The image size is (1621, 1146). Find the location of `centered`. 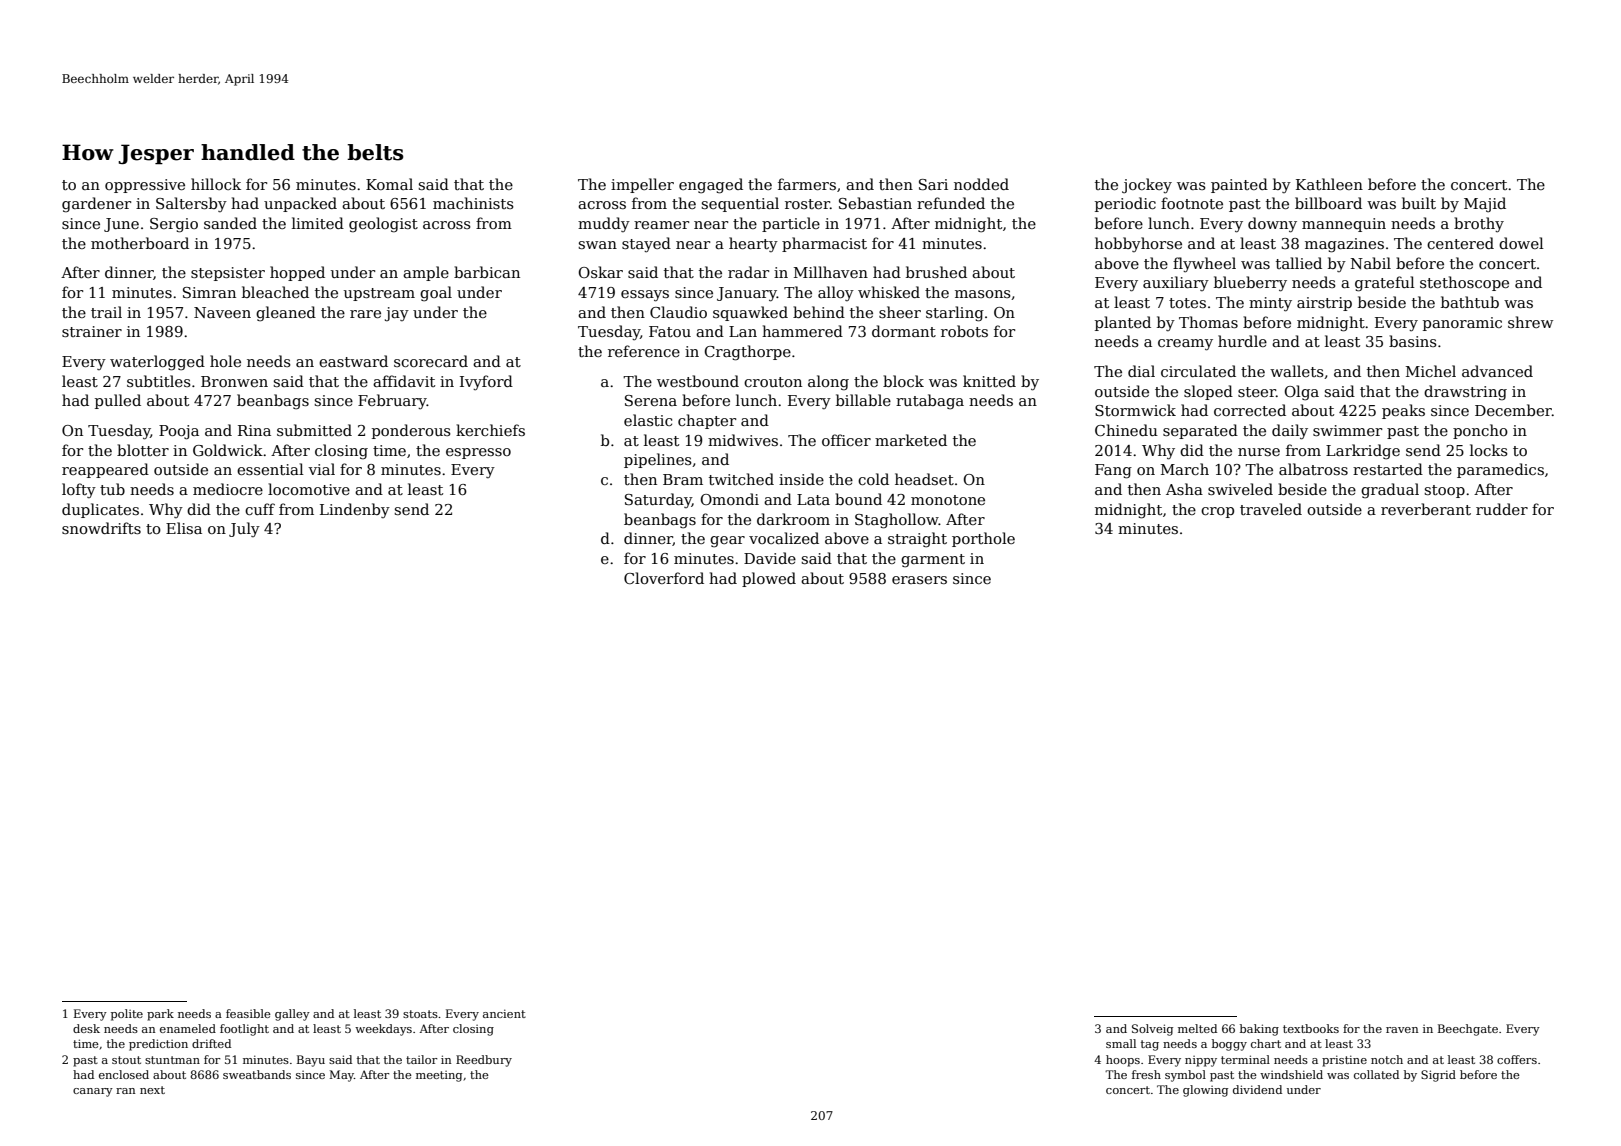

centered is located at coordinates (1460, 243).
